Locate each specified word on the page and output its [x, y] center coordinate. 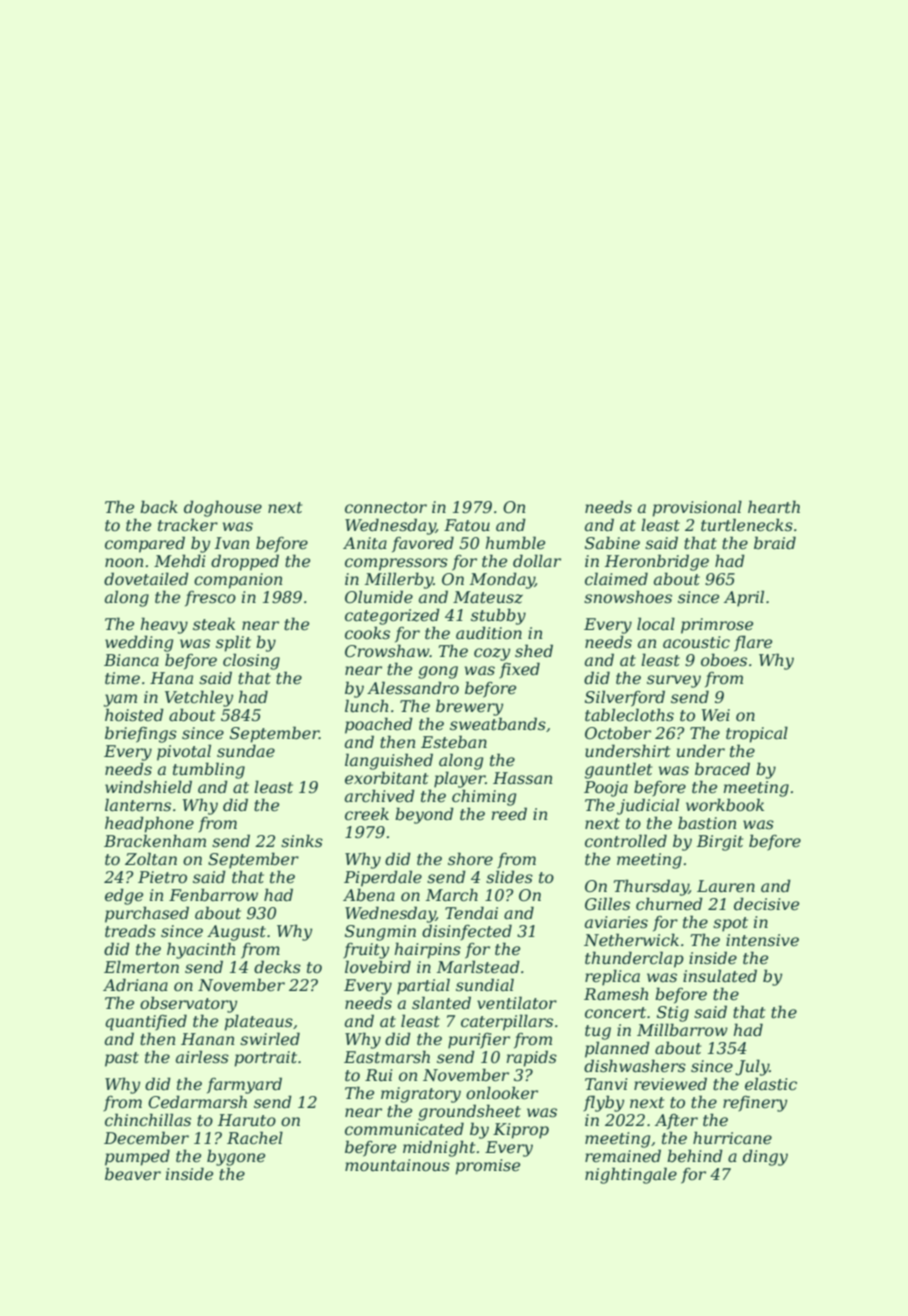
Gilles [607, 903]
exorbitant [386, 777]
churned [669, 903]
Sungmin [380, 933]
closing [251, 661]
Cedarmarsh [197, 1101]
